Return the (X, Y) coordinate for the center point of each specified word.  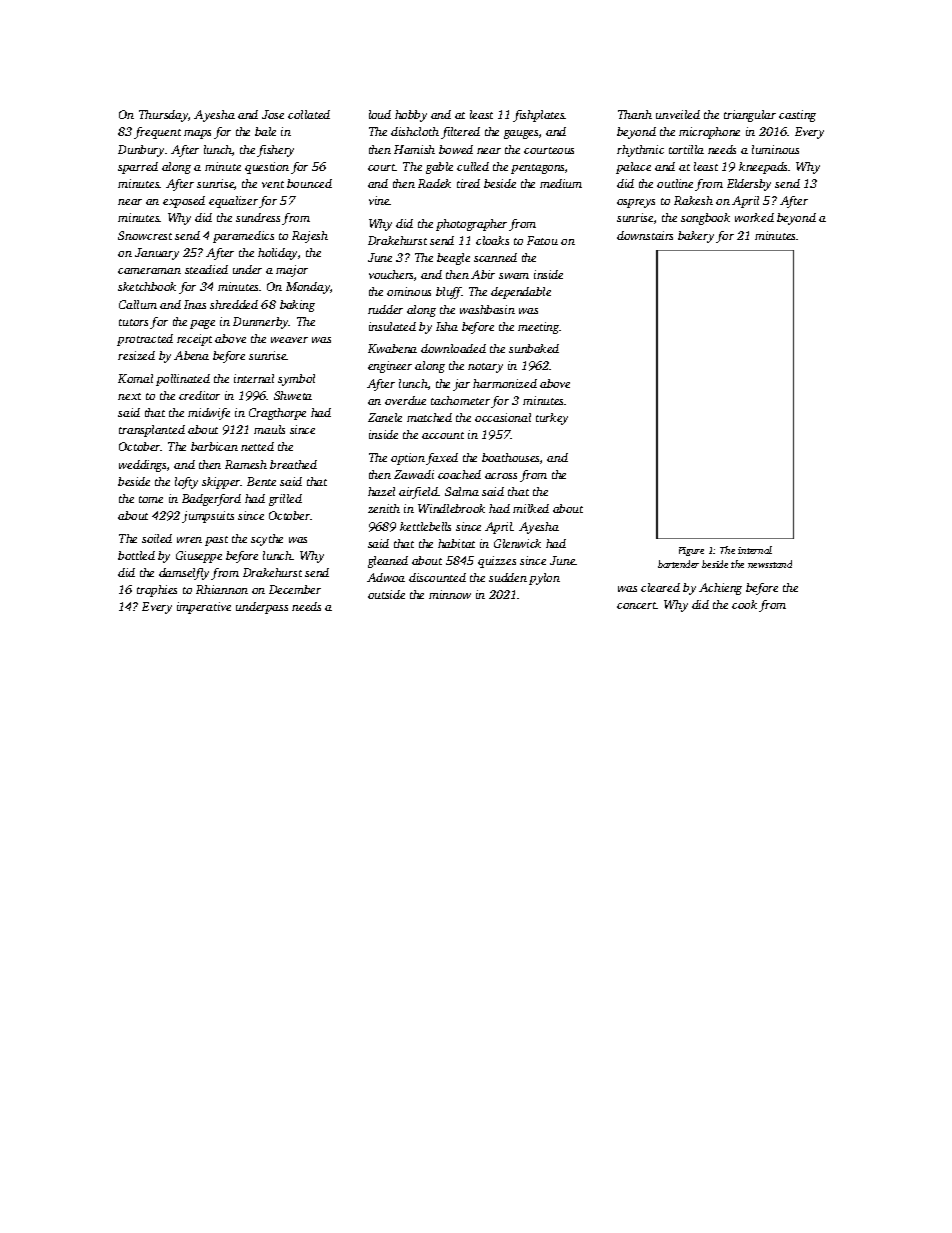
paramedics (243, 237)
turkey (552, 419)
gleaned (388, 562)
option (408, 459)
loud (380, 114)
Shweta (293, 395)
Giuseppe (199, 557)
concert (637, 605)
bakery (696, 237)
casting (797, 116)
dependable (521, 293)
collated (309, 114)
